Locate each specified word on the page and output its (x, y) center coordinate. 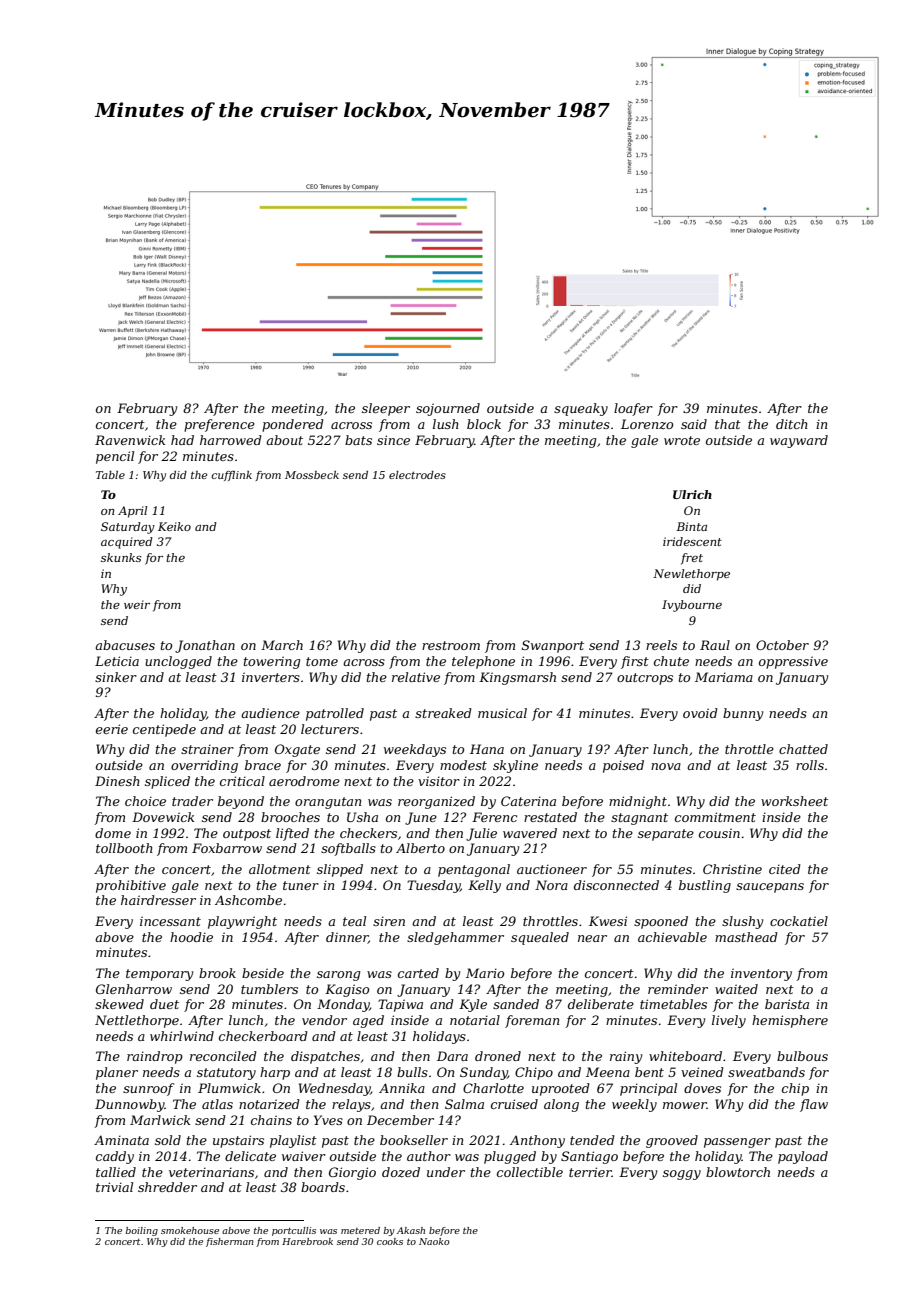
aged (368, 1021)
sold (168, 1140)
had (182, 440)
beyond (241, 802)
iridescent (692, 541)
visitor (439, 781)
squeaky (581, 409)
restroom (451, 645)
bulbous (802, 1056)
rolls (810, 765)
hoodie (191, 937)
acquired (127, 543)
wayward (799, 441)
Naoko (434, 1241)
